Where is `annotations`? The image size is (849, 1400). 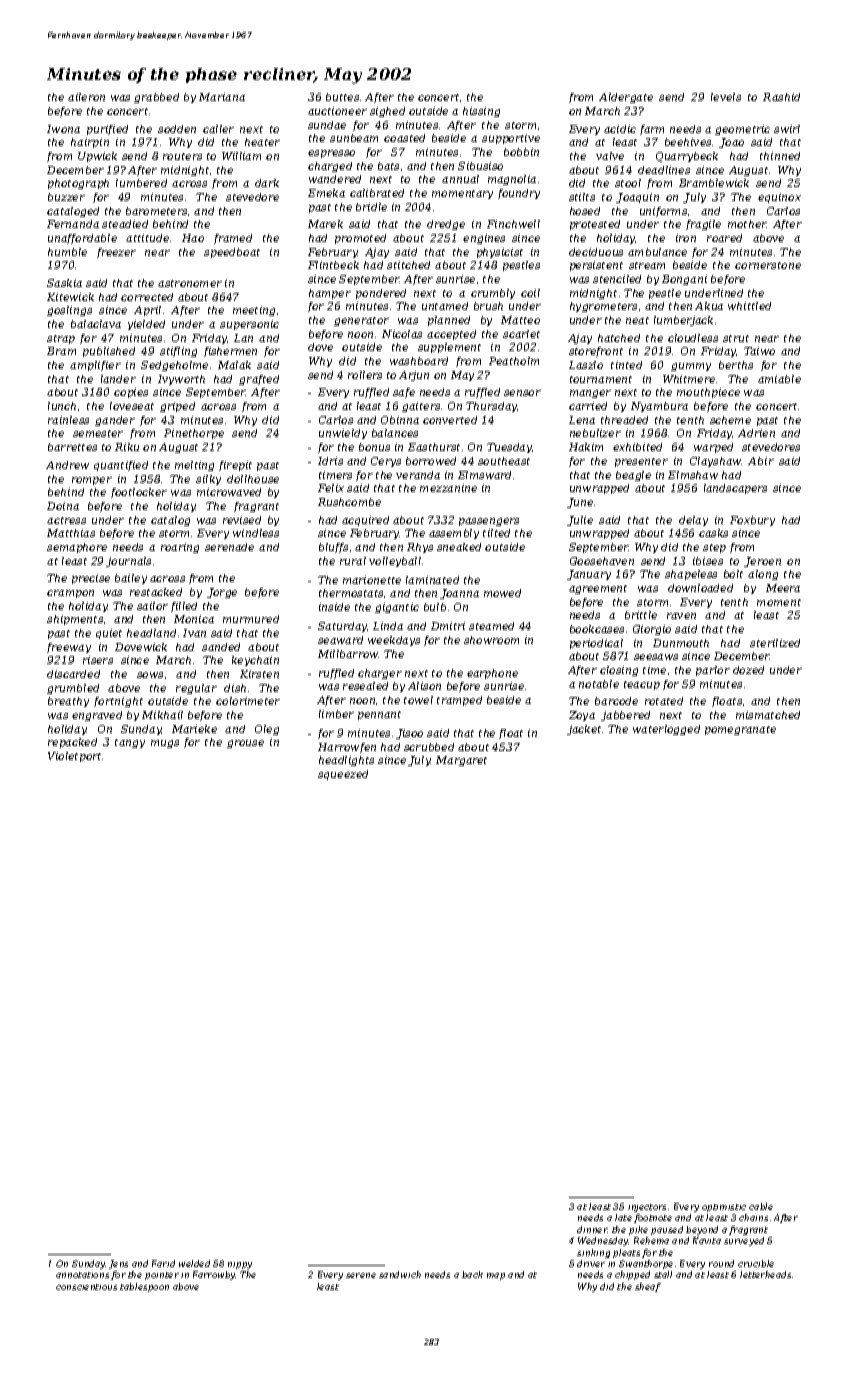 annotations is located at coordinates (82, 1275).
